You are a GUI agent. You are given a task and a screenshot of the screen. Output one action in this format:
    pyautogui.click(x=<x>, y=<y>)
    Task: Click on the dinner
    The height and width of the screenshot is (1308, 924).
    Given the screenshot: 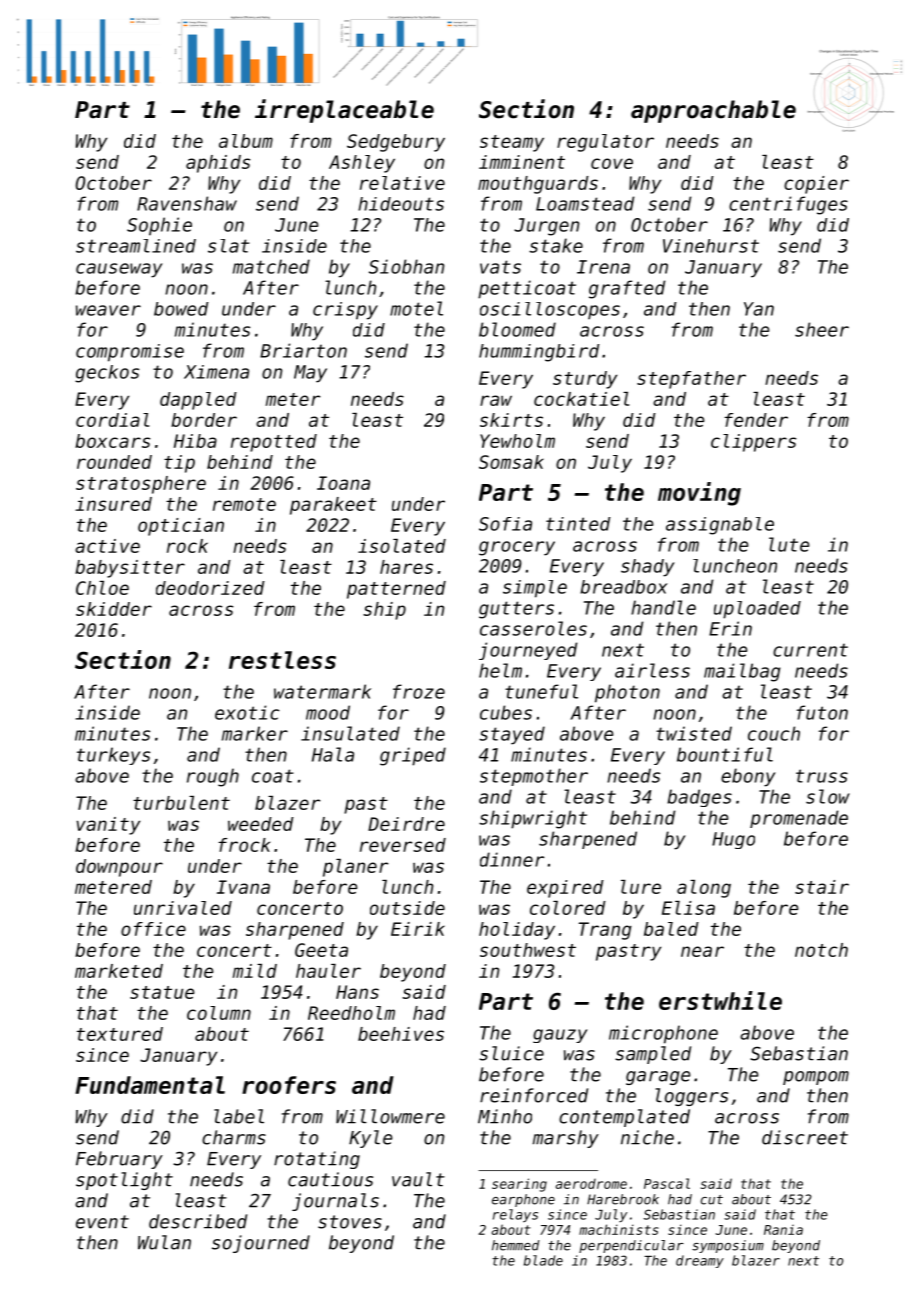 What is the action you would take?
    pyautogui.click(x=512, y=859)
